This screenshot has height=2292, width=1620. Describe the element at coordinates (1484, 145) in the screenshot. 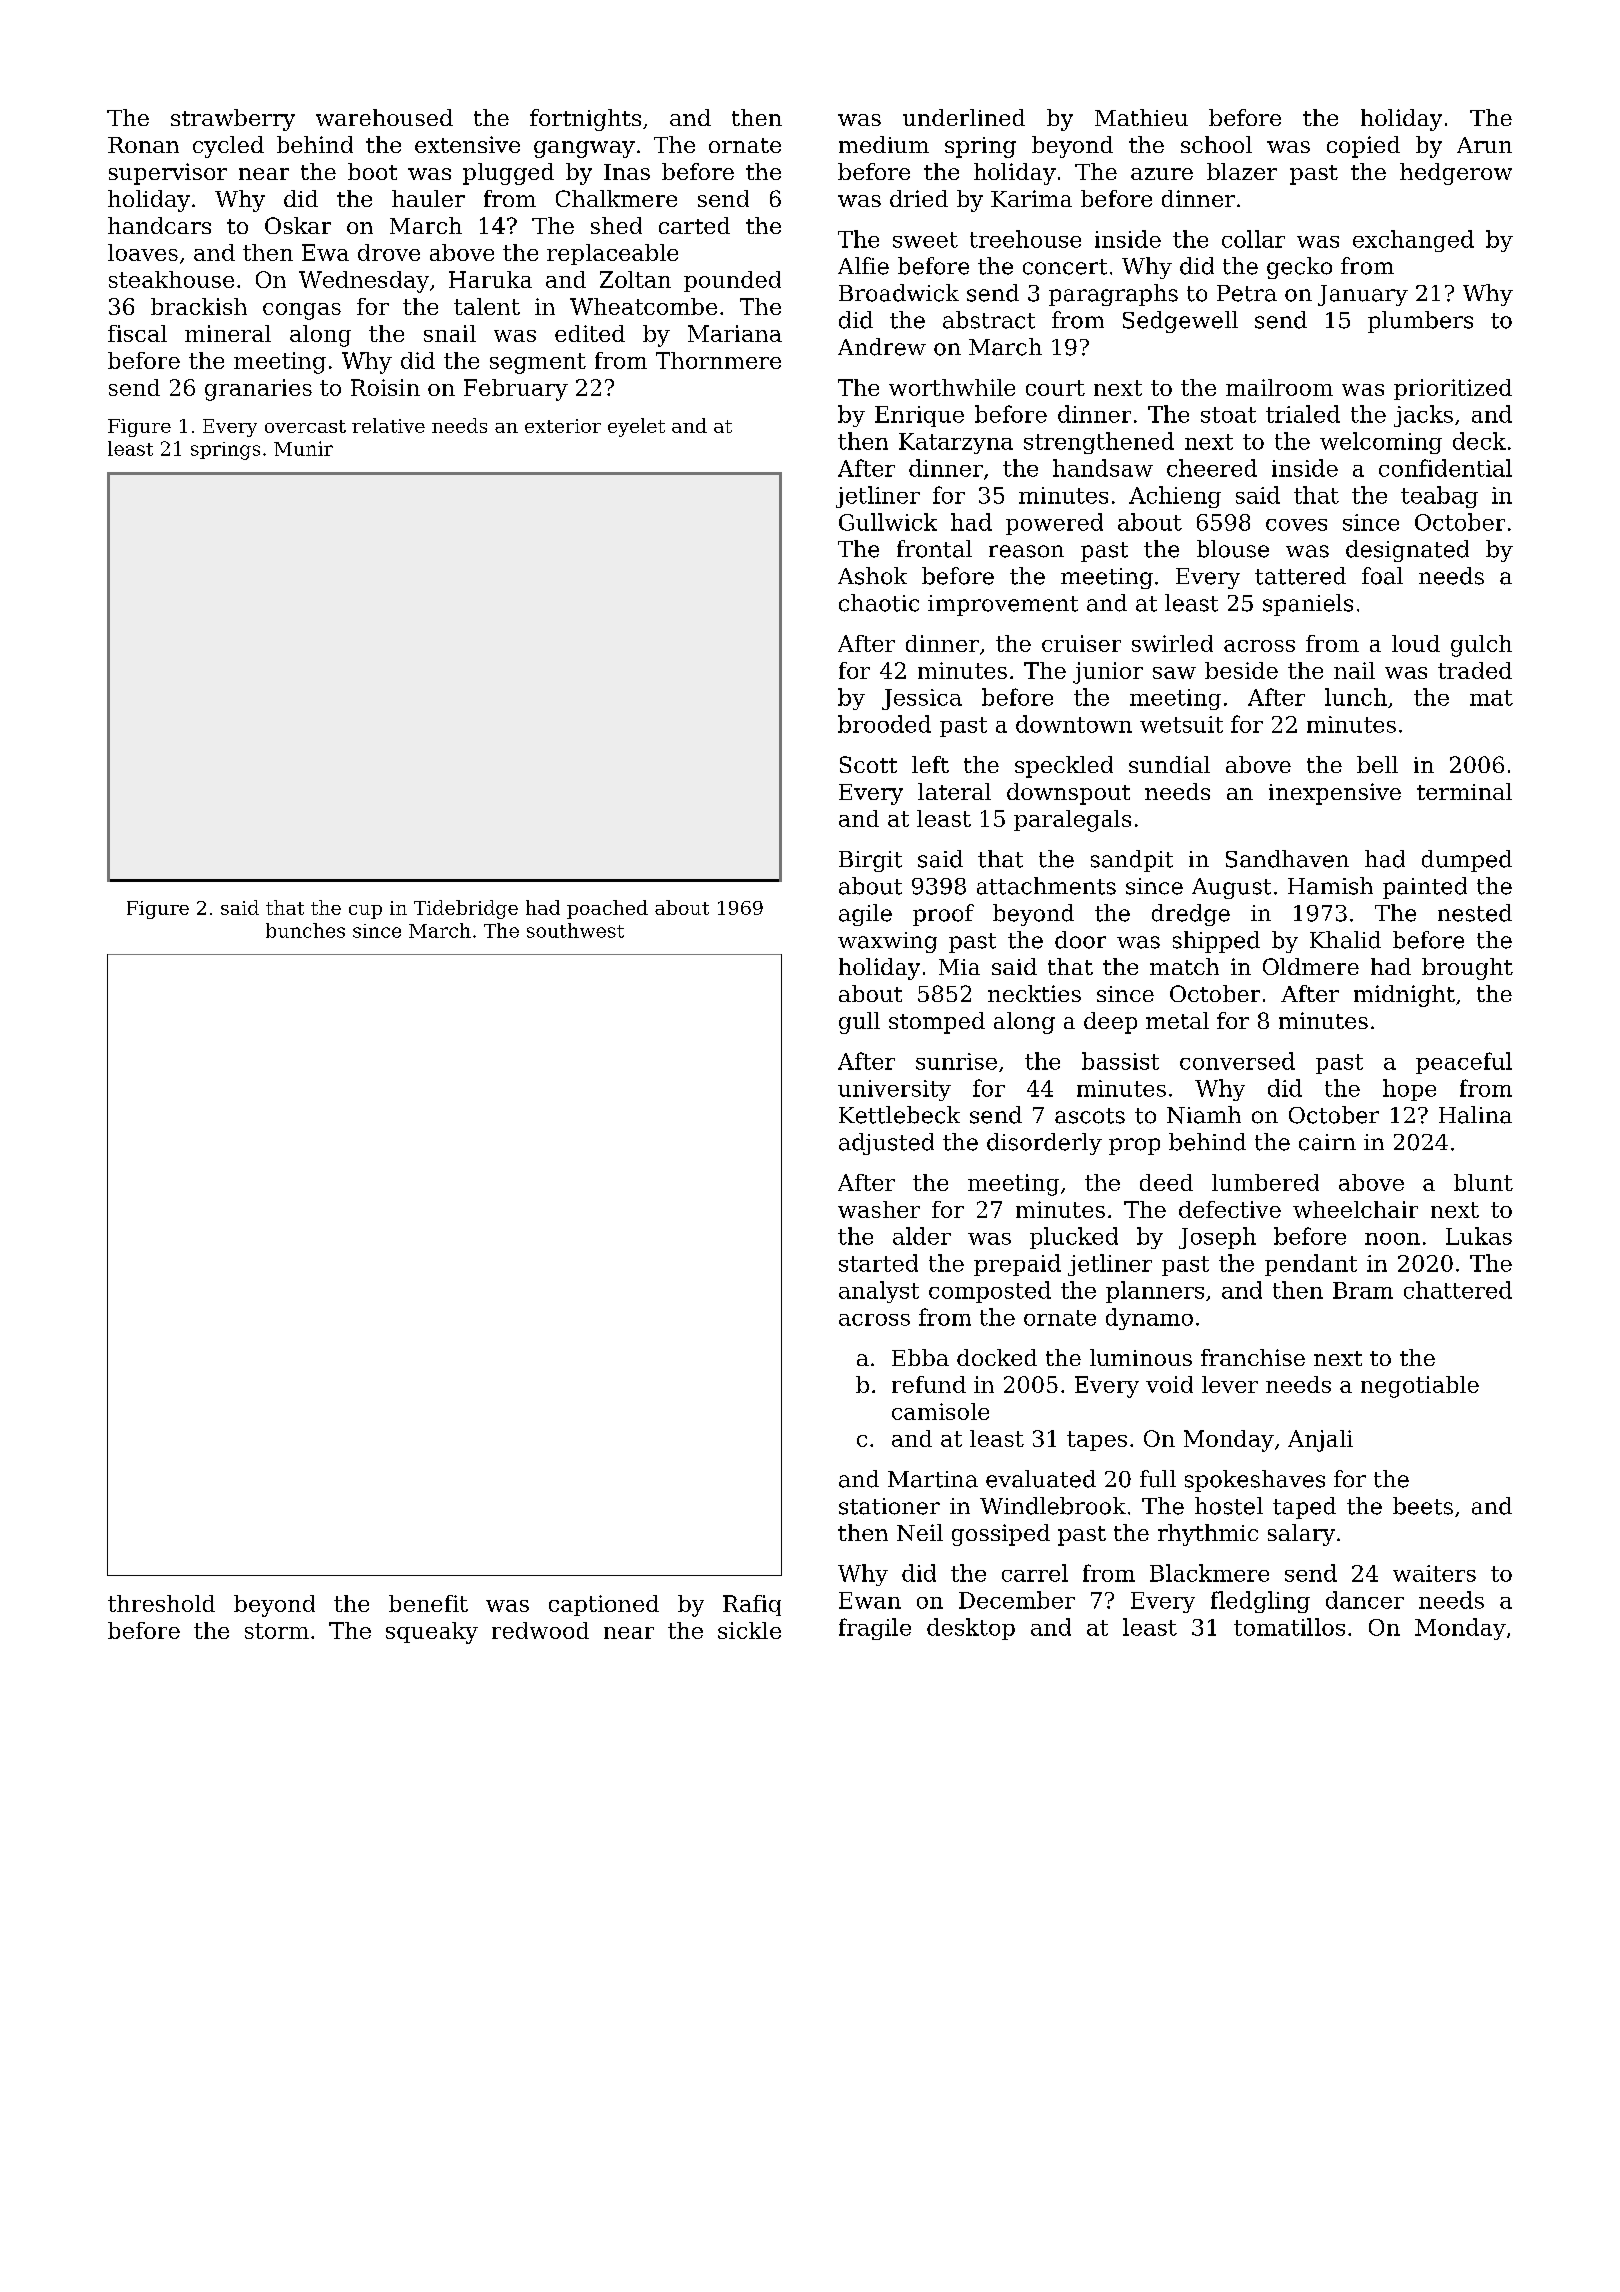

I see `Arun` at that location.
